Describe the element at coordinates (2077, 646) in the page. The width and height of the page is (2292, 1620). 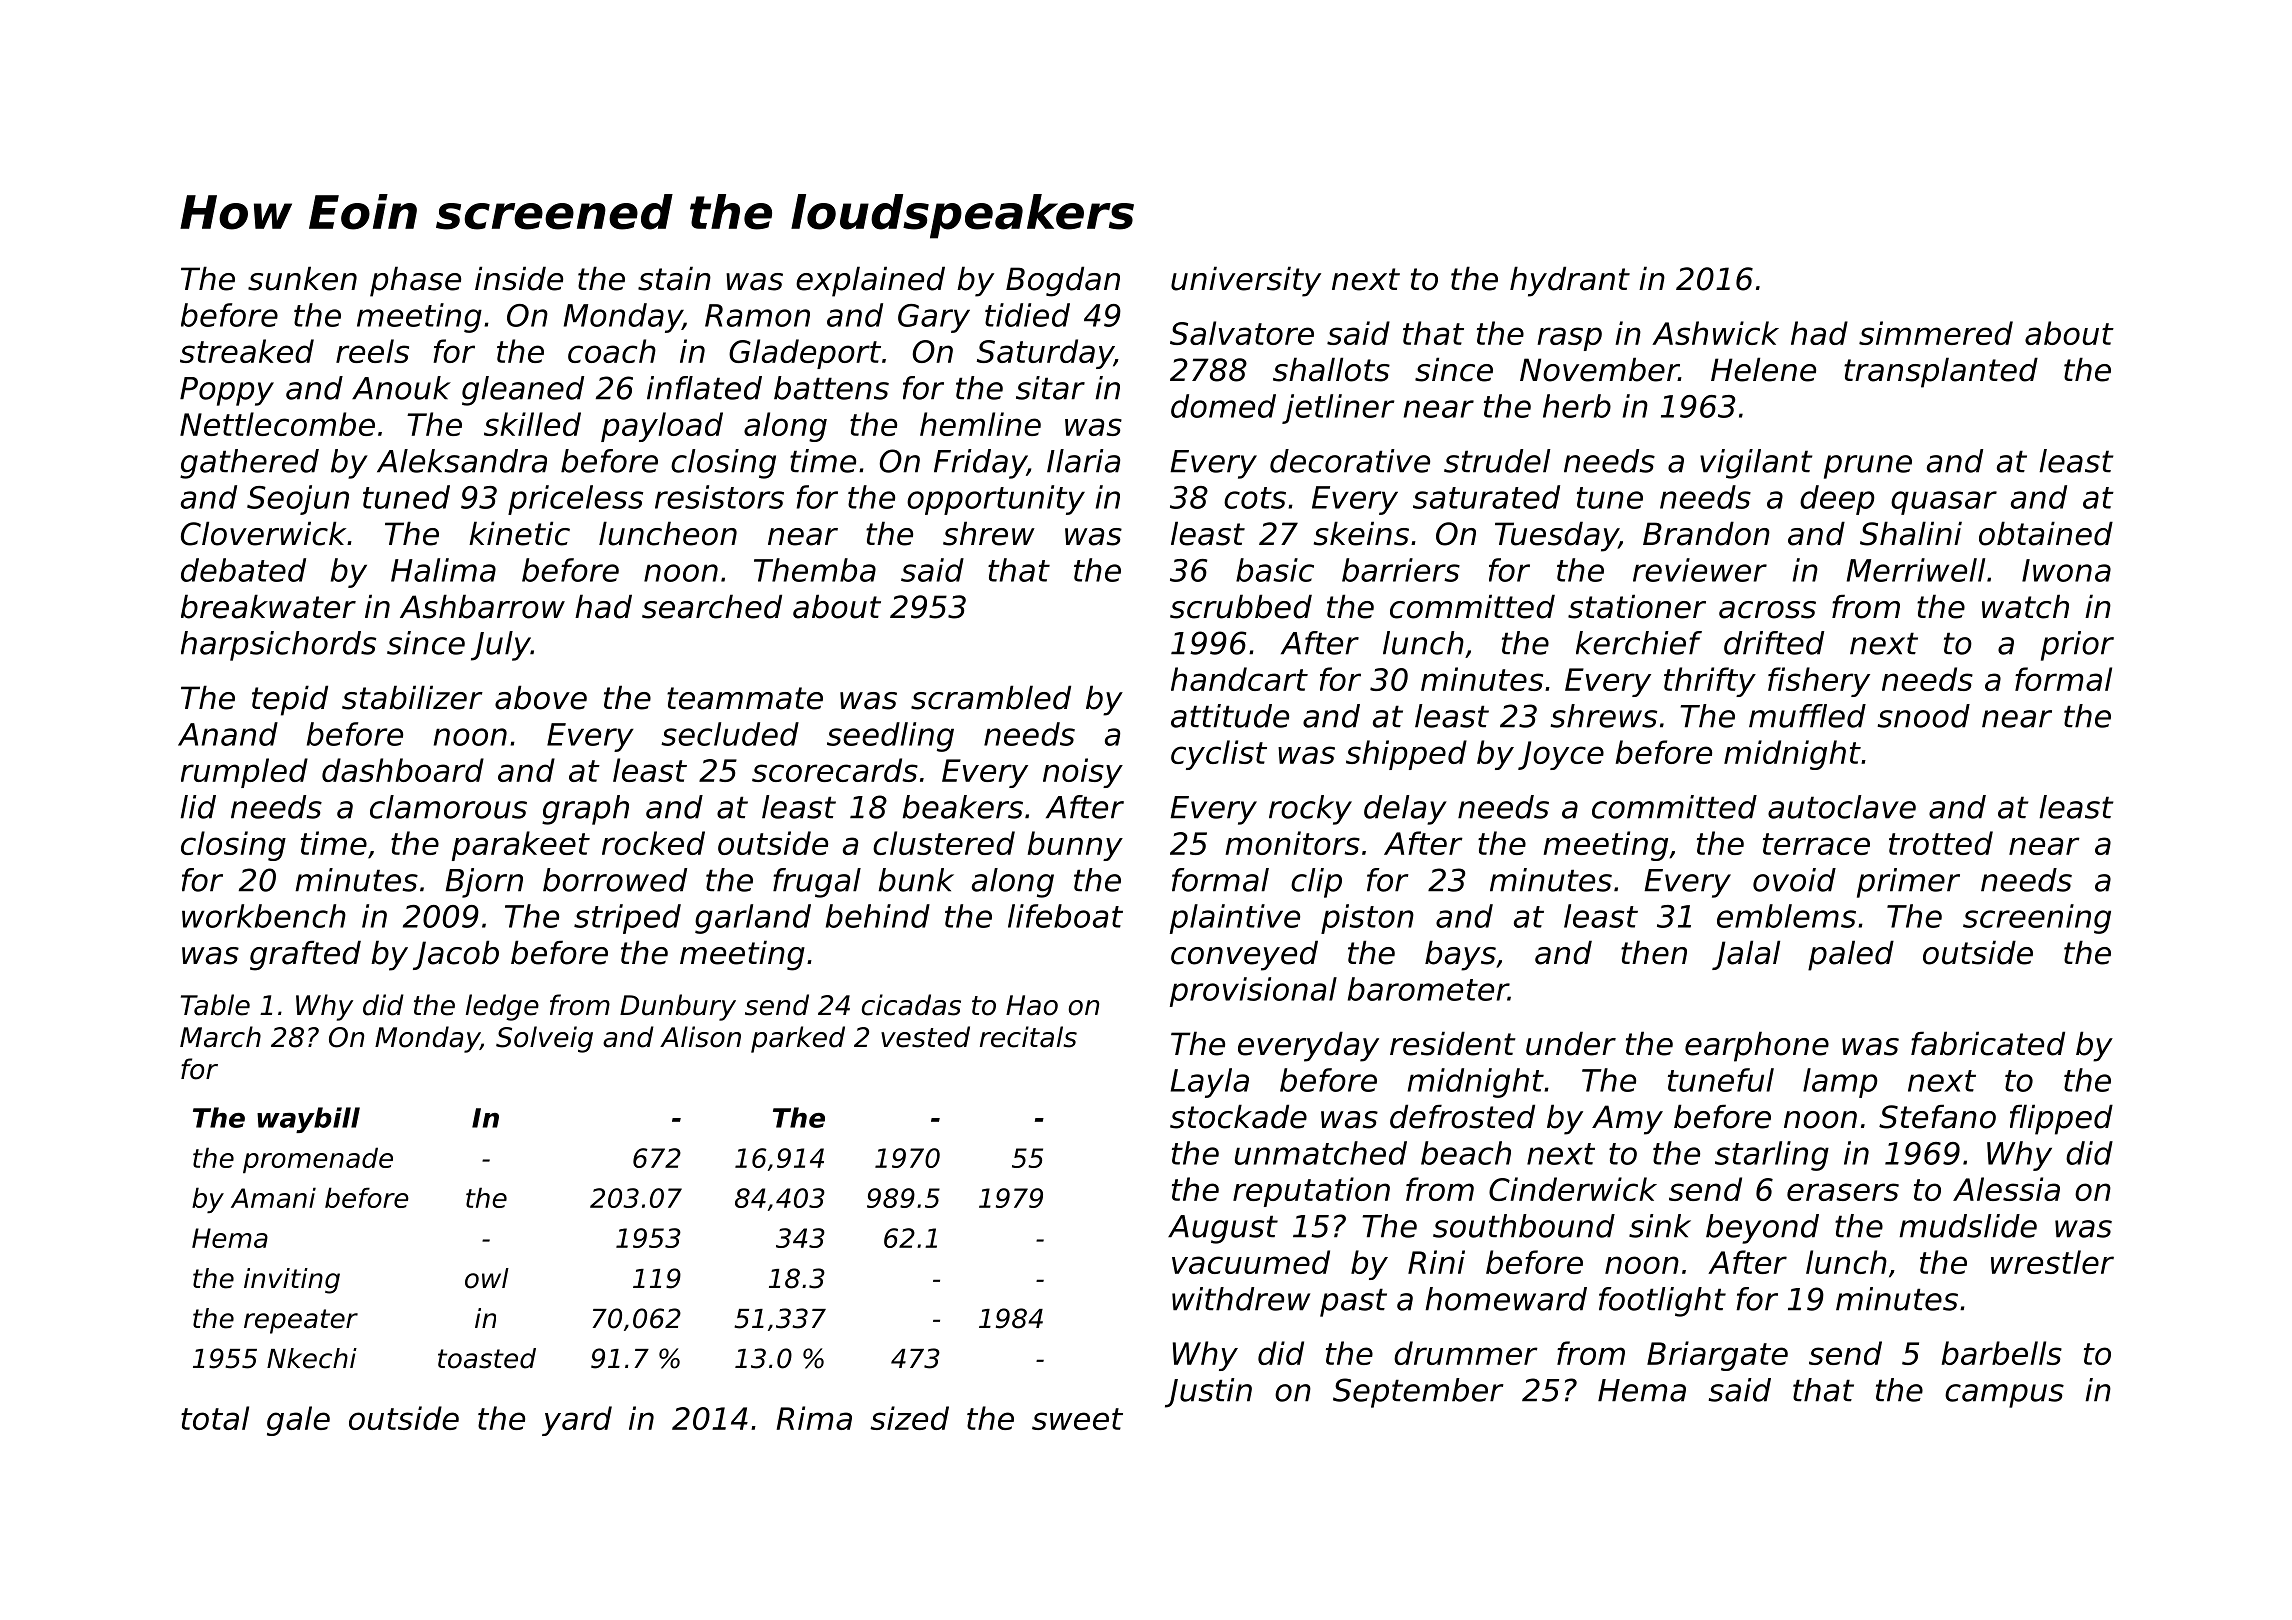
I see `prior` at that location.
